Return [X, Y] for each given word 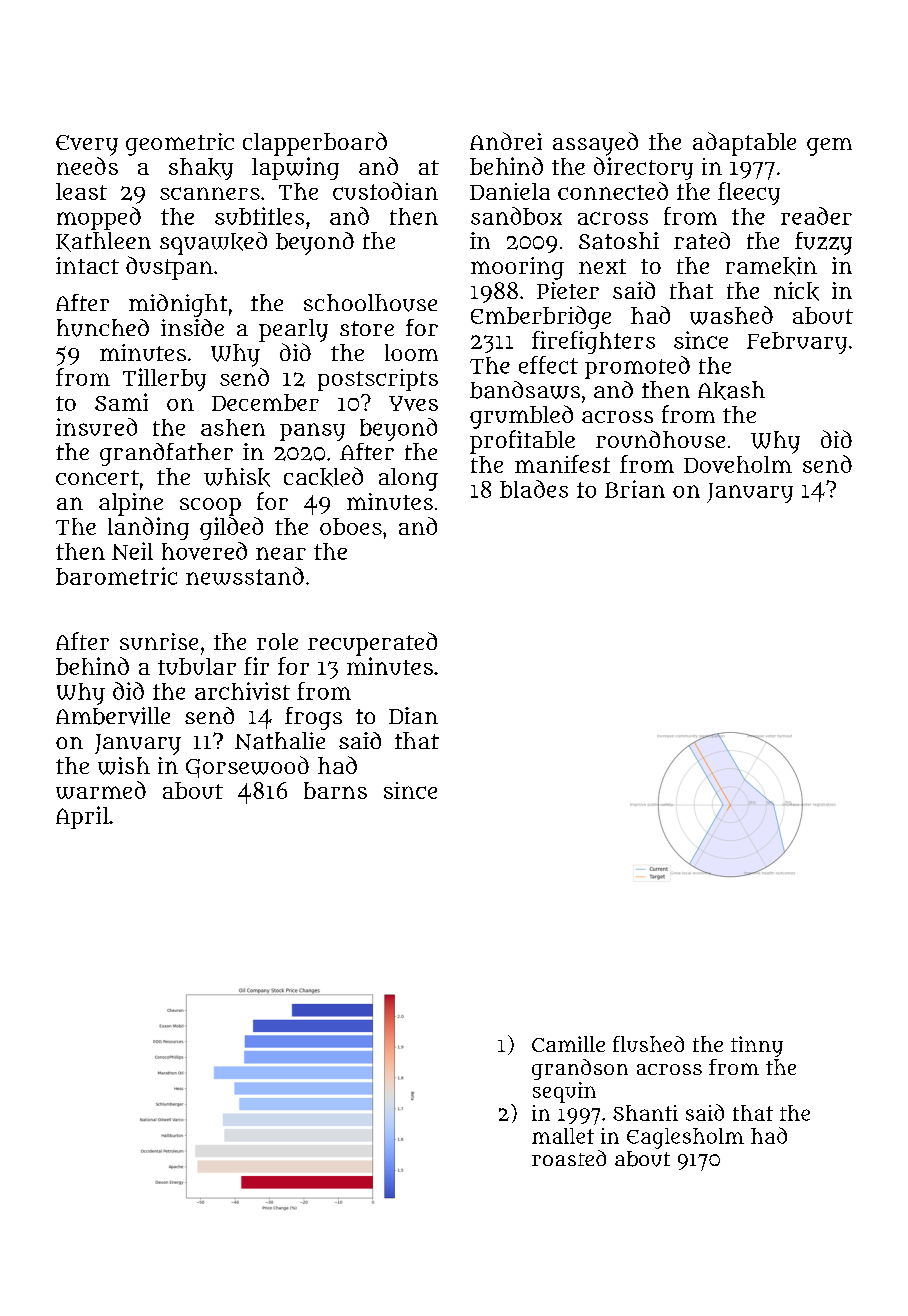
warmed [101, 790]
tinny [757, 1046]
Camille [568, 1044]
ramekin [771, 266]
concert [97, 477]
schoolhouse [370, 303]
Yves [413, 403]
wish [124, 766]
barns [335, 790]
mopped [99, 218]
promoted [637, 367]
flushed [648, 1044]
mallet [563, 1136]
